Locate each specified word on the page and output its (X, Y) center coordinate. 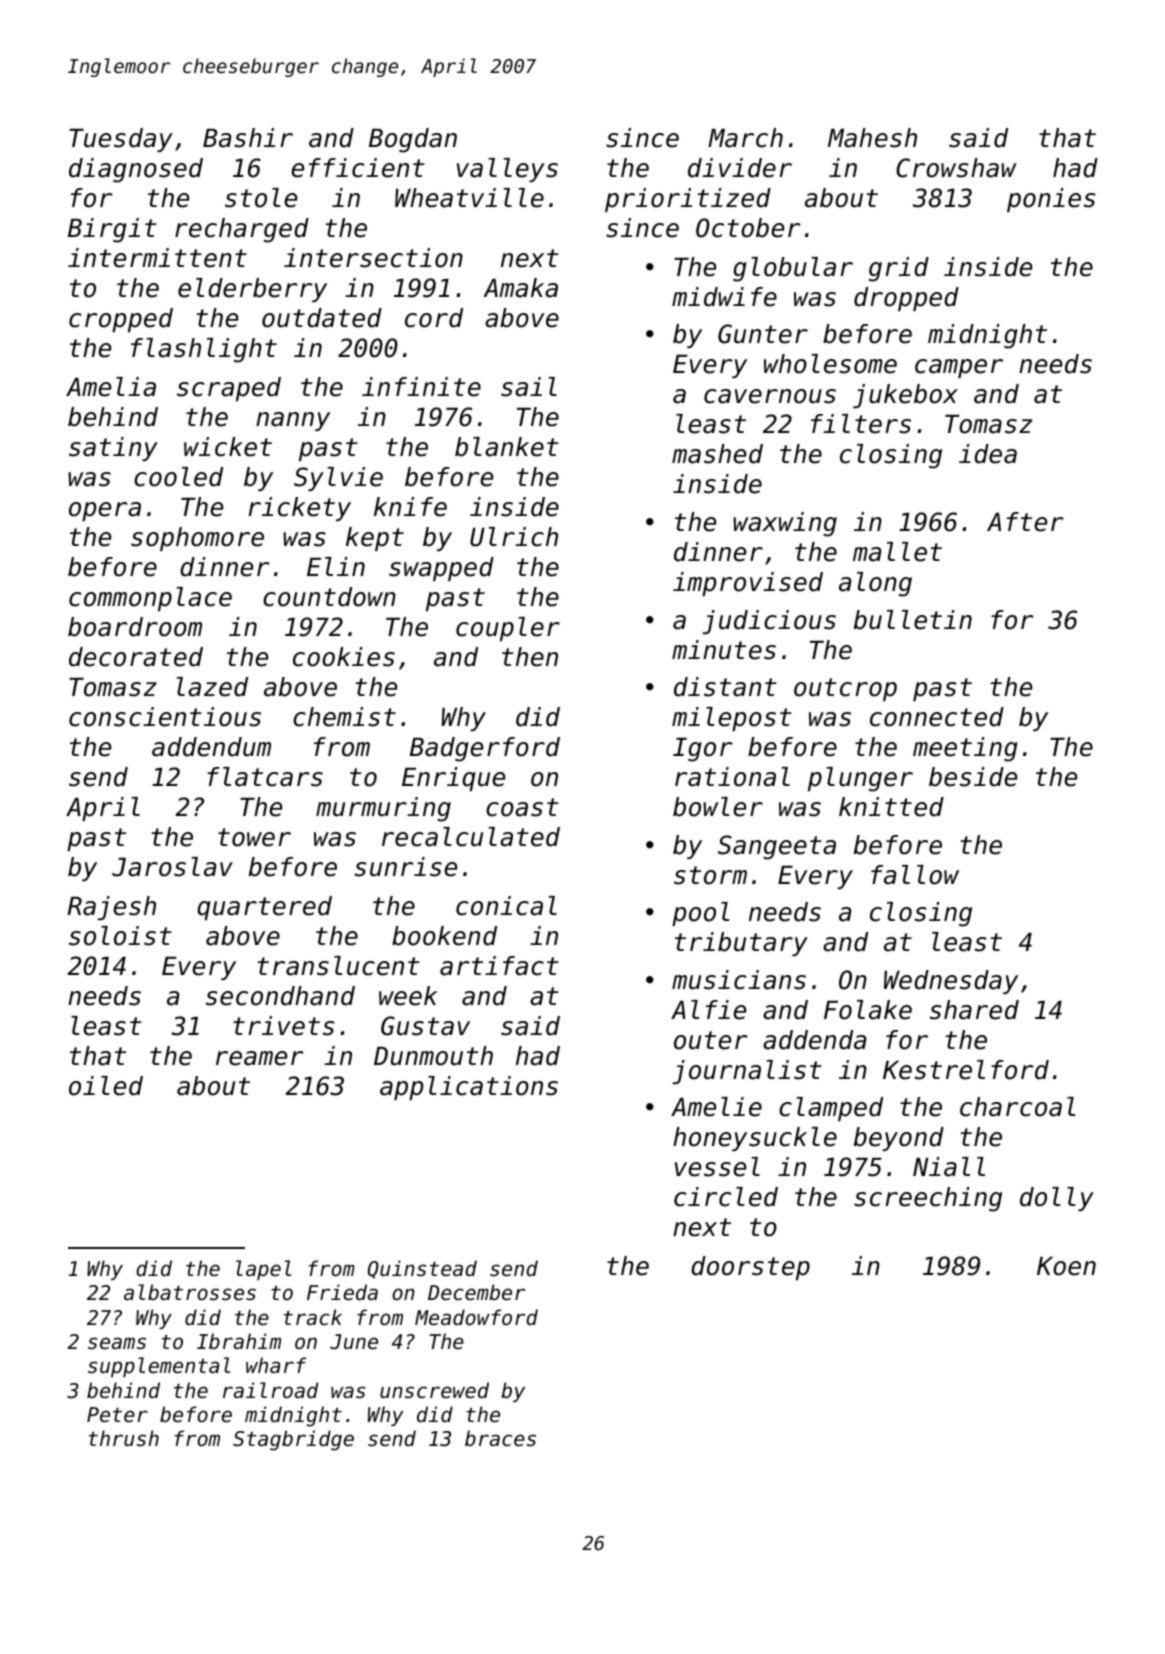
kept (375, 539)
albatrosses (190, 1292)
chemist (344, 717)
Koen (1066, 1266)
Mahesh (872, 138)
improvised (748, 584)
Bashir (248, 138)
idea (988, 454)
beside (973, 777)
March (745, 138)
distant (725, 687)
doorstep (750, 1268)
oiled (106, 1086)
